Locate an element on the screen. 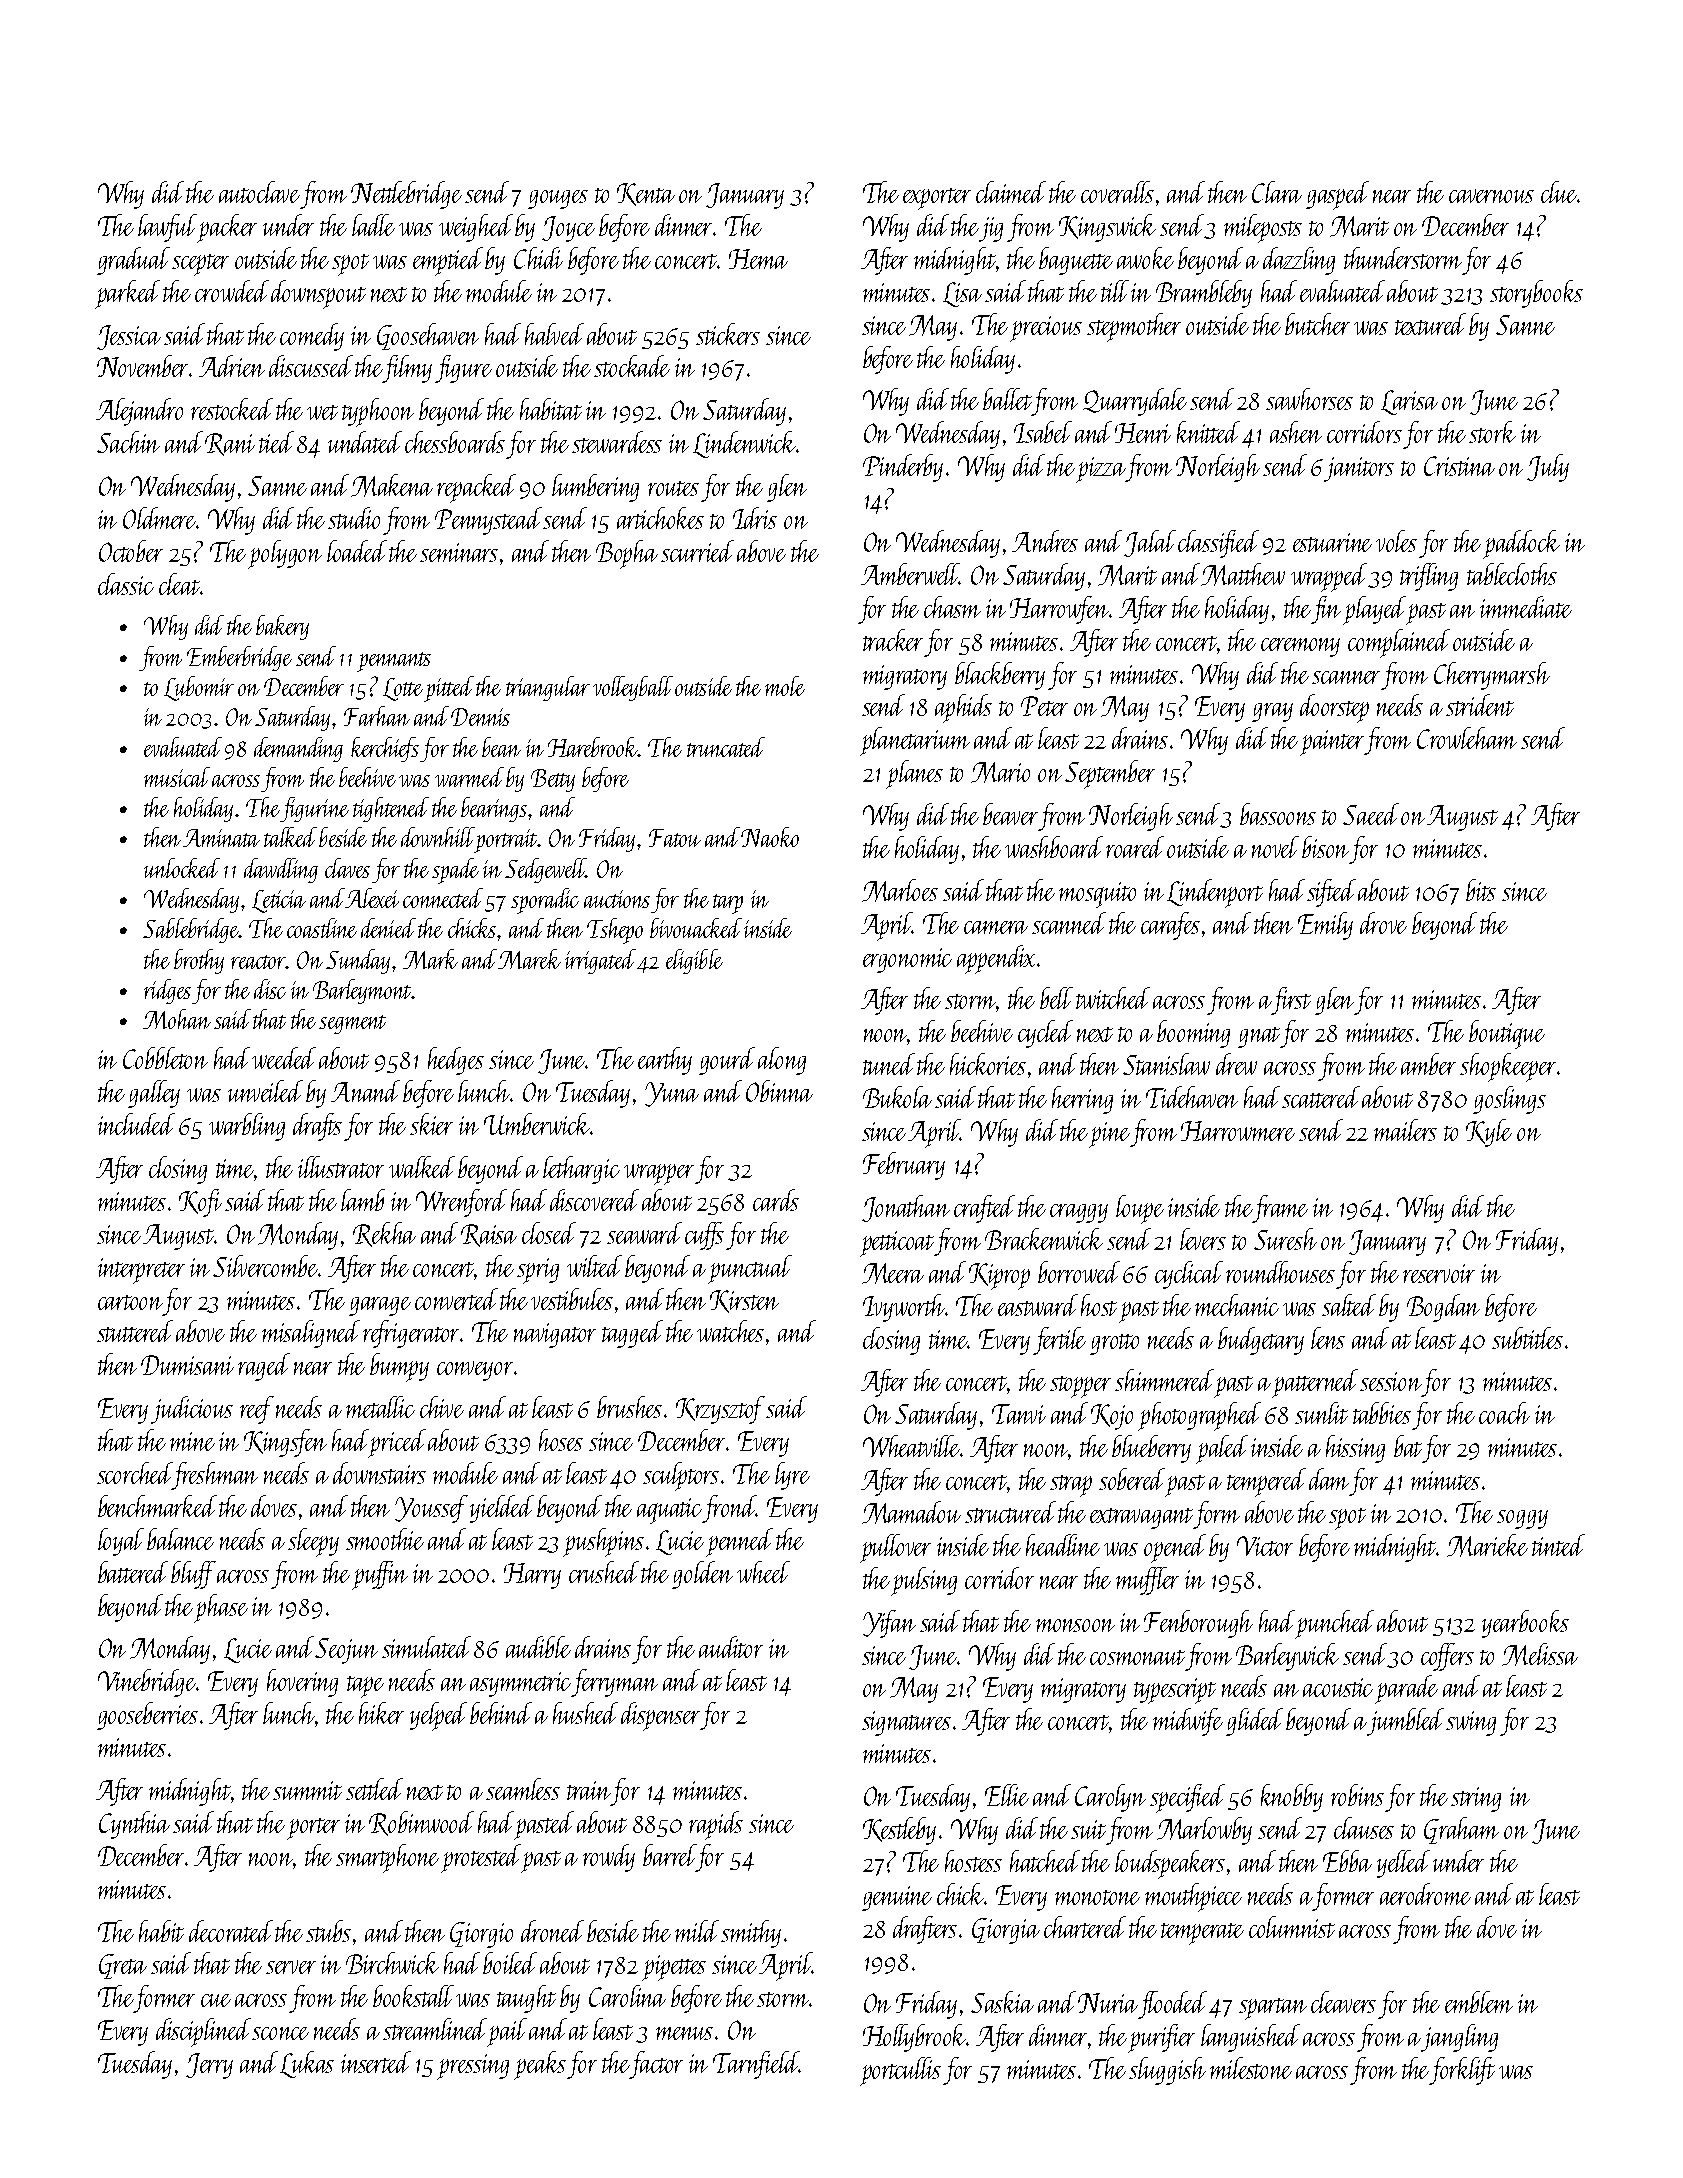 Image resolution: width=1683 pixels, height=2178 pixels. Saskia is located at coordinates (1002, 2002).
